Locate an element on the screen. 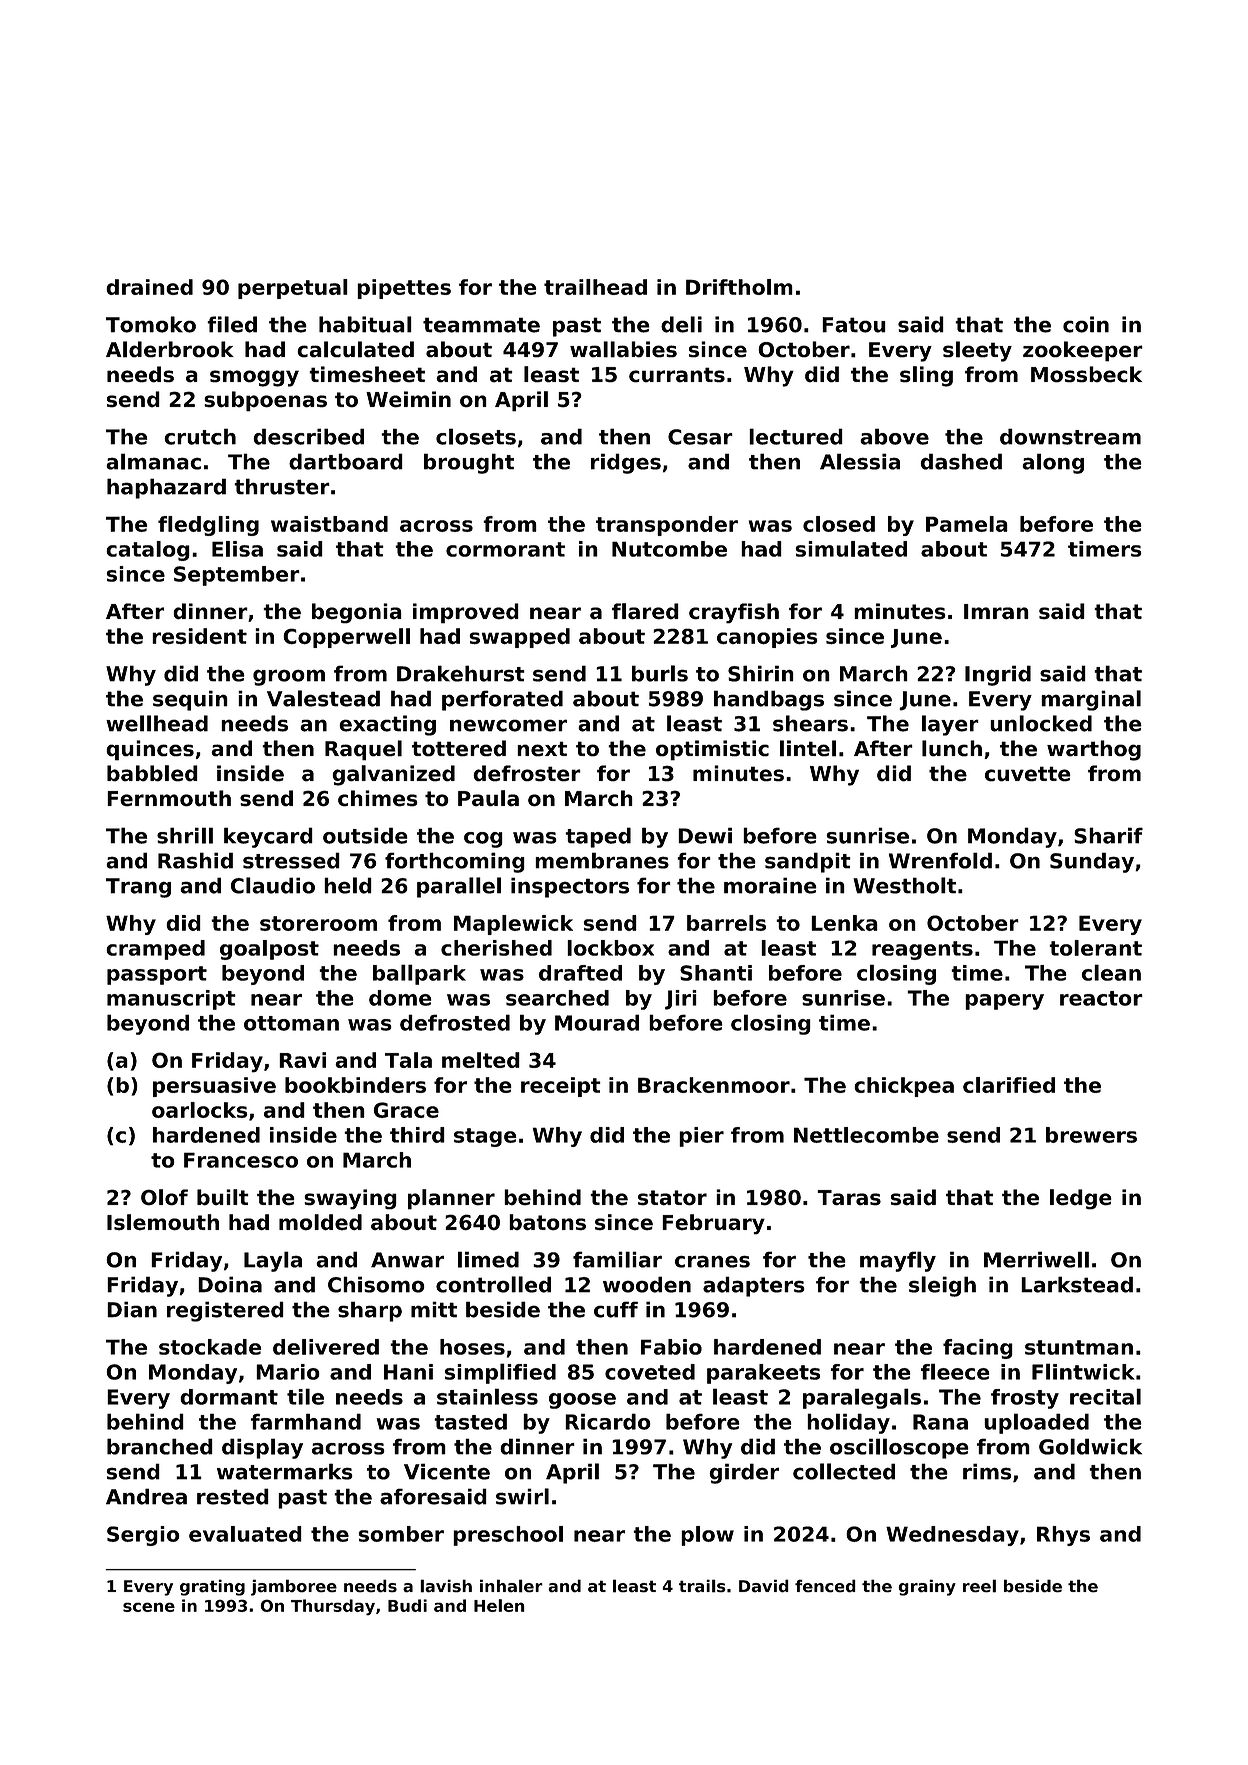 This screenshot has width=1248, height=1765. girder is located at coordinates (744, 1473).
